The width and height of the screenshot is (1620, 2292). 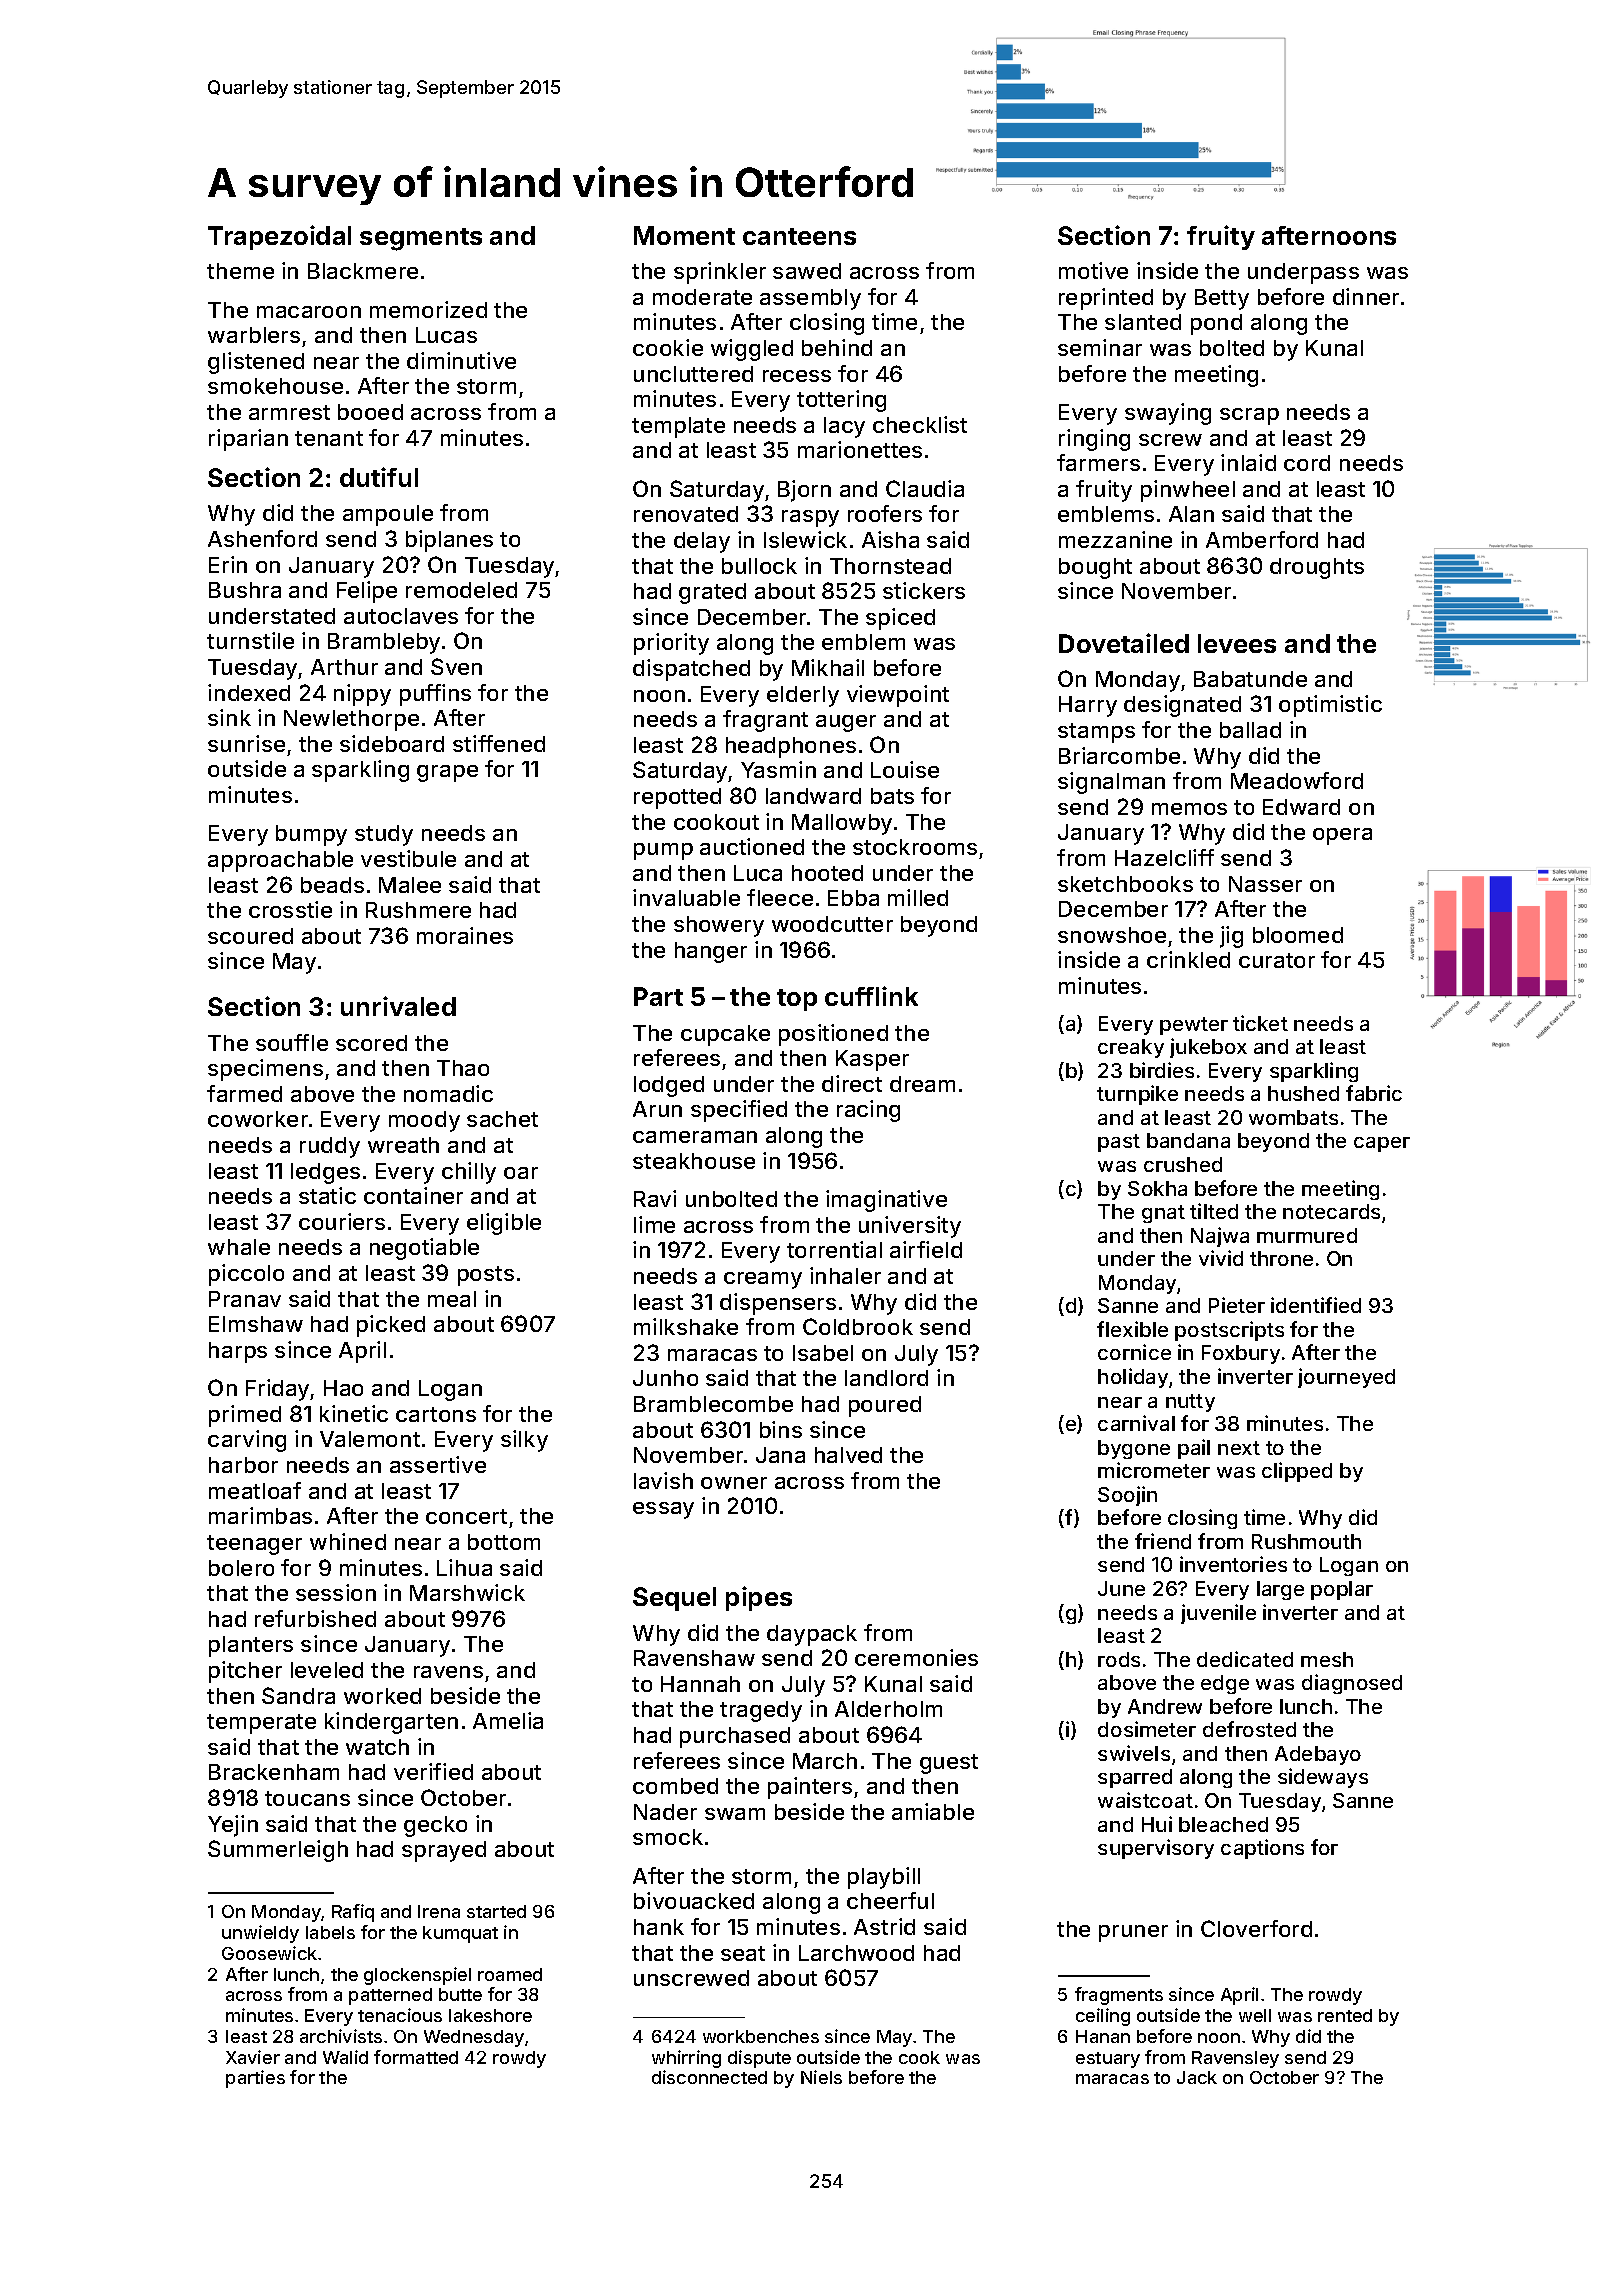 I want to click on Sokha, so click(x=1157, y=1188).
